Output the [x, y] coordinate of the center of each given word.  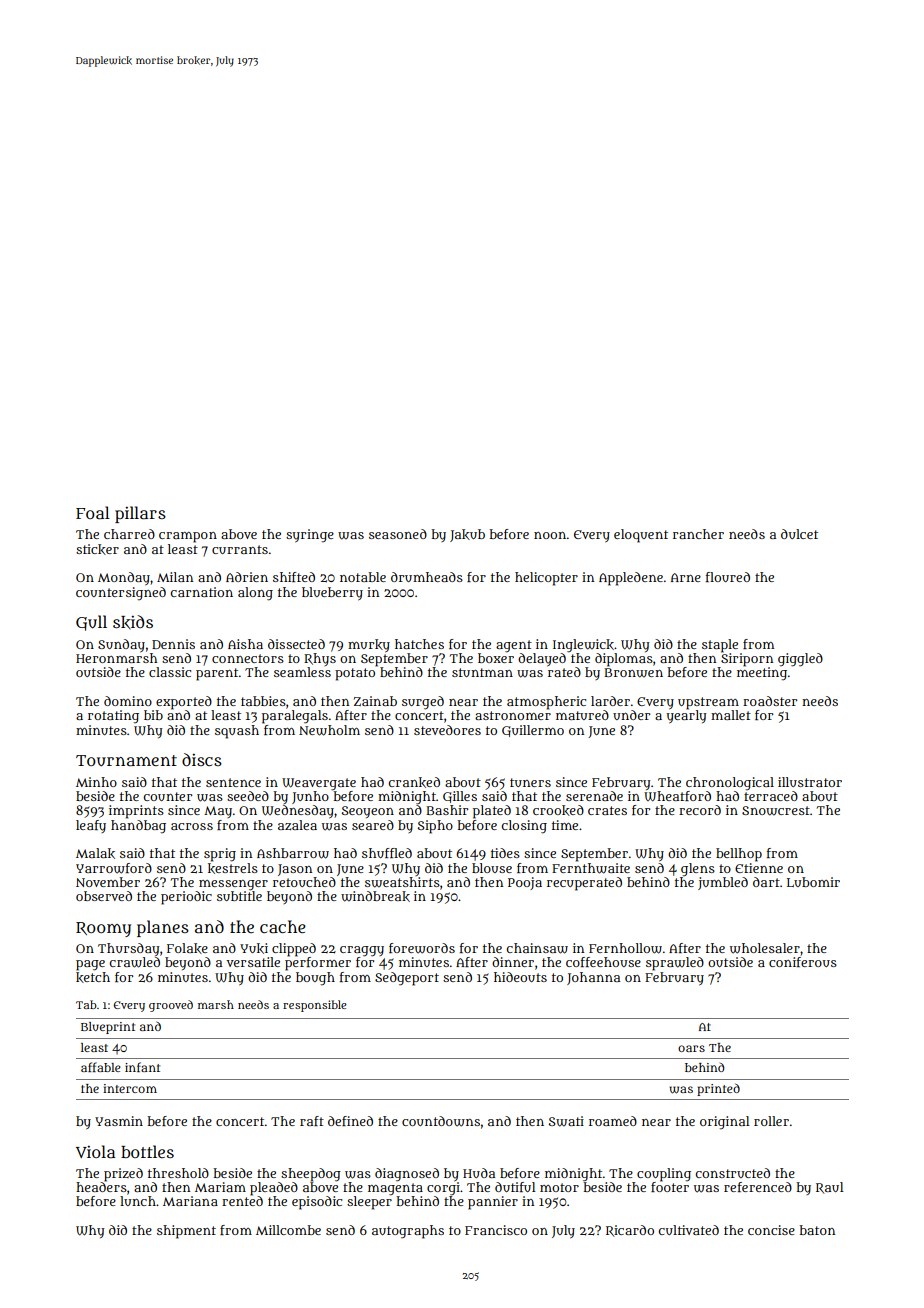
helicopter [546, 579]
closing [524, 827]
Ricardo [630, 1231]
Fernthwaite [591, 868]
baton [817, 1230]
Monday [124, 578]
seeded [248, 796]
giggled [800, 660]
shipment [186, 1232]
